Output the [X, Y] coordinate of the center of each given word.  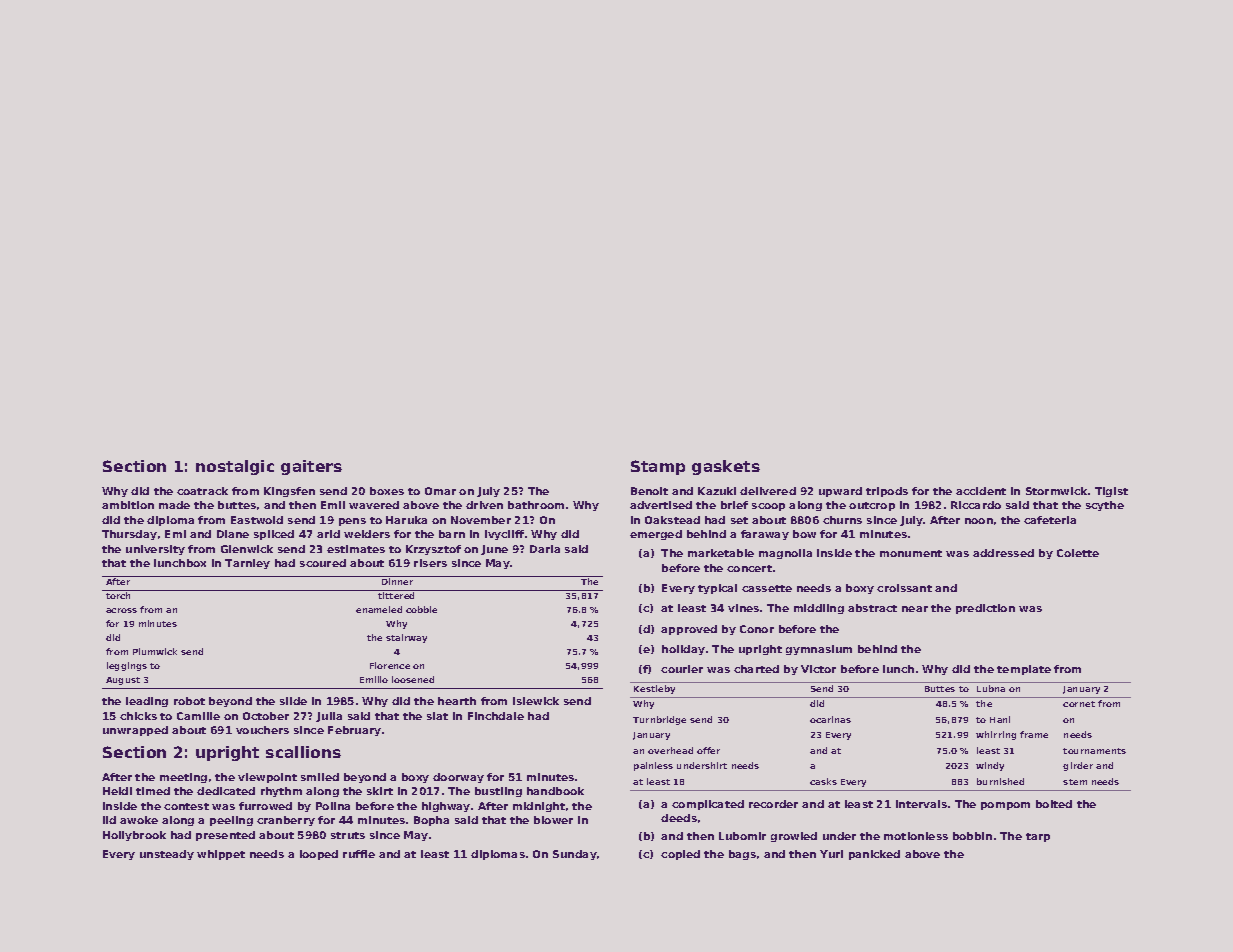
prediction [985, 609]
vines [743, 608]
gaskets [726, 467]
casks [823, 781]
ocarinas [830, 719]
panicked [874, 855]
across [121, 610]
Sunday [575, 855]
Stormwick [1056, 491]
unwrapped [135, 731]
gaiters [311, 467]
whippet [221, 855]
